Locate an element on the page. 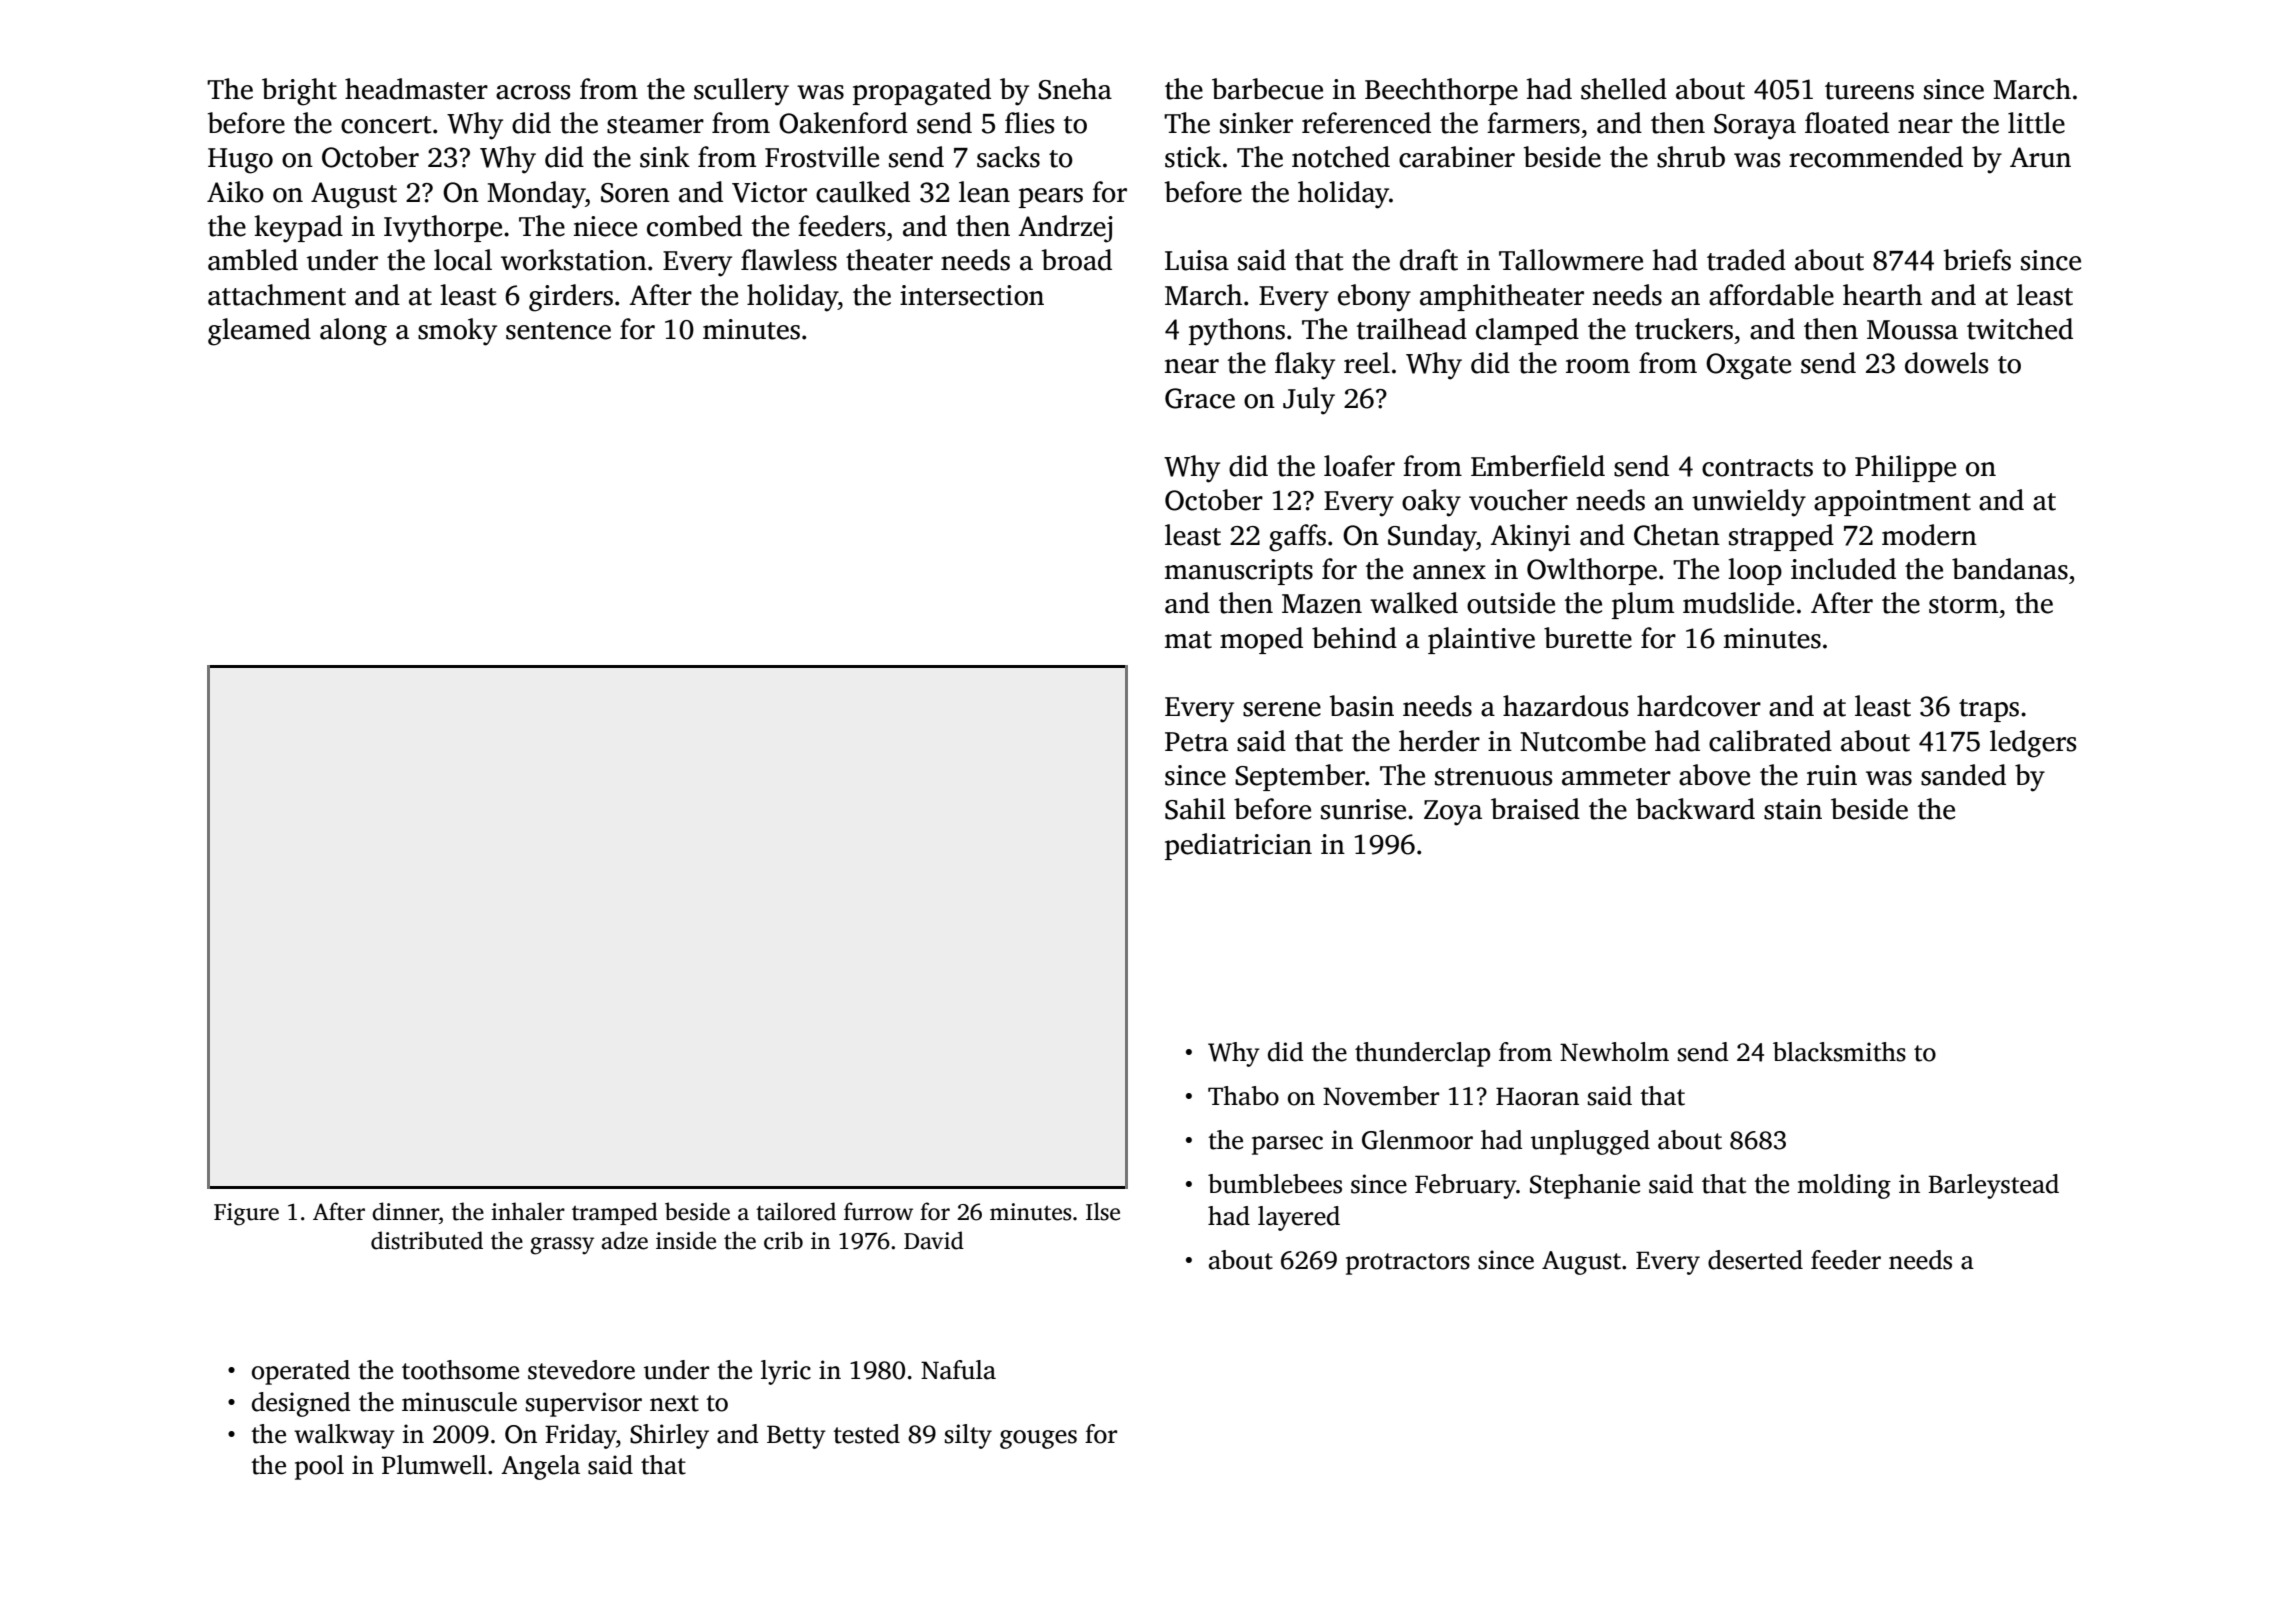  traded is located at coordinates (1746, 260).
